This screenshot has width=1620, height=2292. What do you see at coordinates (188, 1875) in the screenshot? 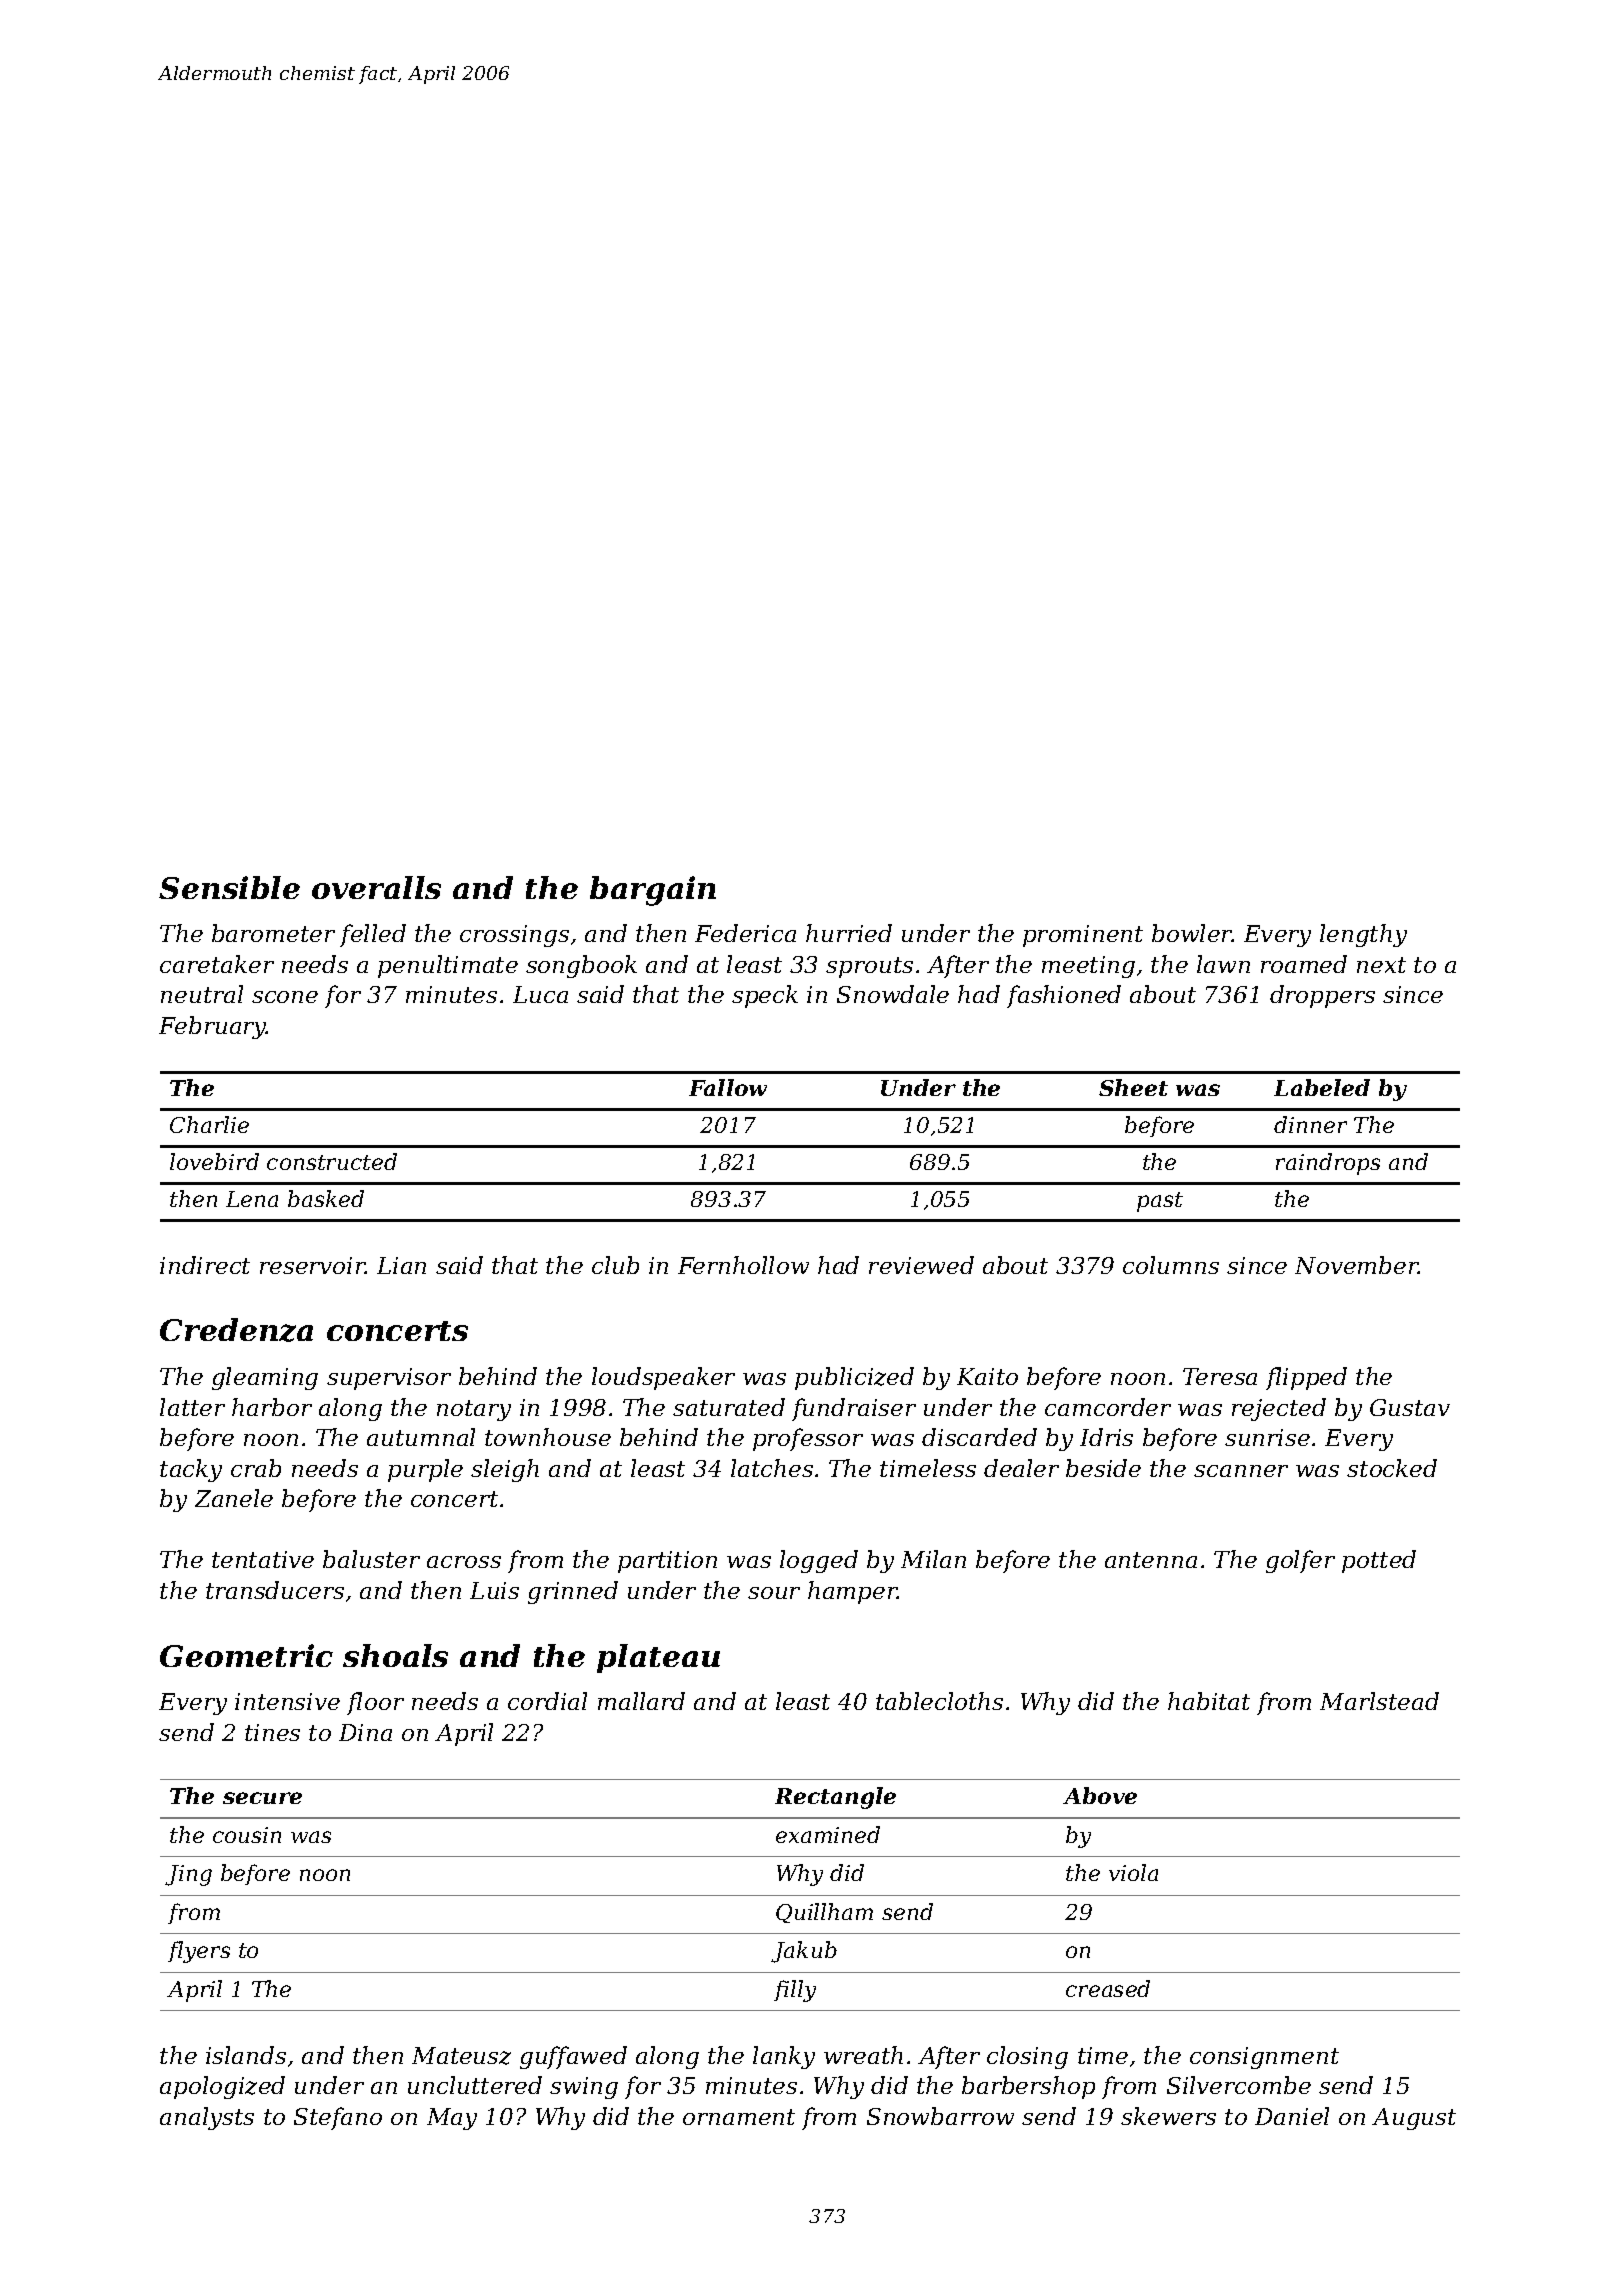
I see `Jing` at bounding box center [188, 1875].
